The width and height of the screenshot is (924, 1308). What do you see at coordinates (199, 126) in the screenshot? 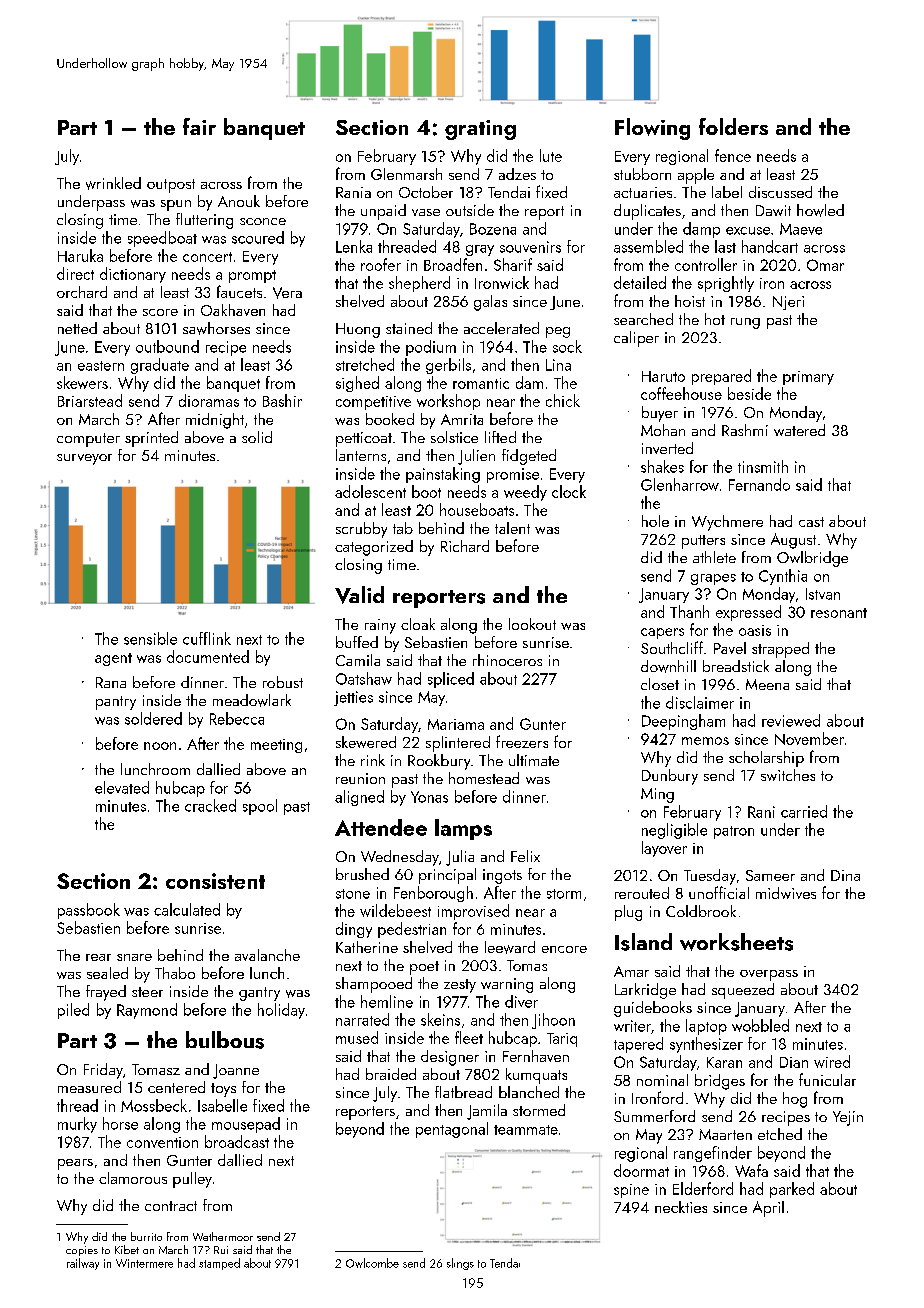
I see `fair` at bounding box center [199, 126].
